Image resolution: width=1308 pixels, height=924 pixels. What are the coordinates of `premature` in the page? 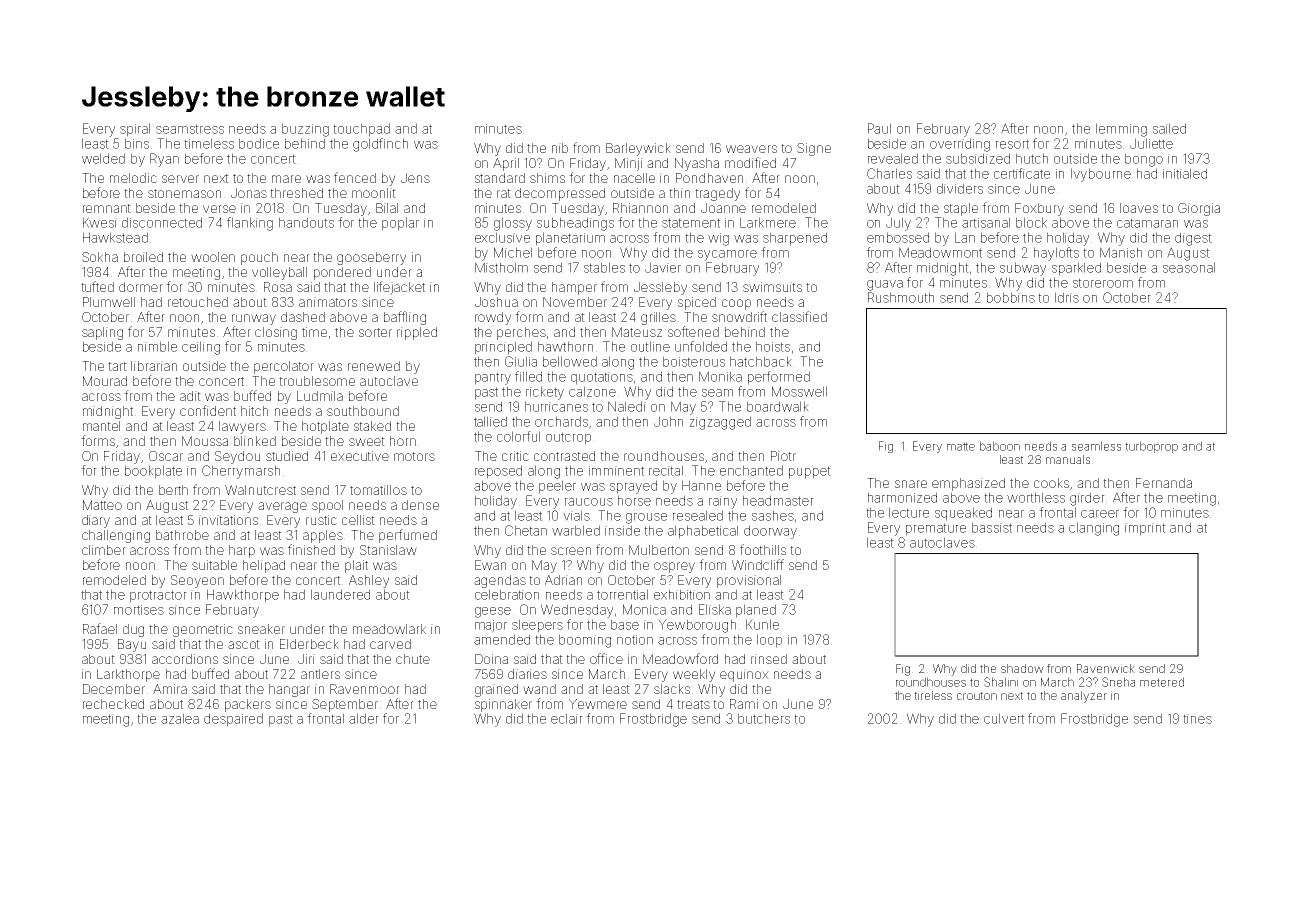 It's located at (936, 529).
